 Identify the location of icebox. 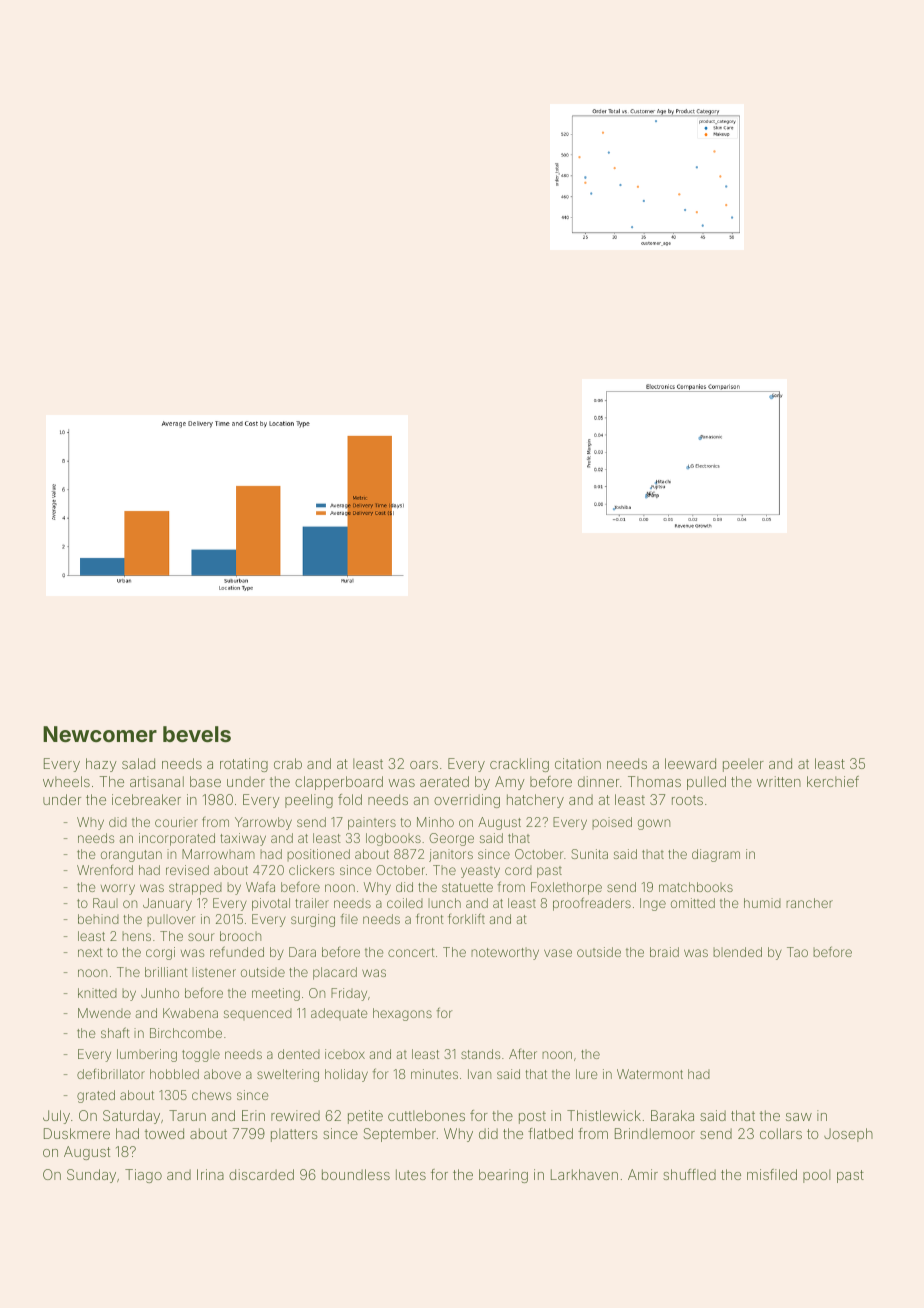
(345, 1054).
